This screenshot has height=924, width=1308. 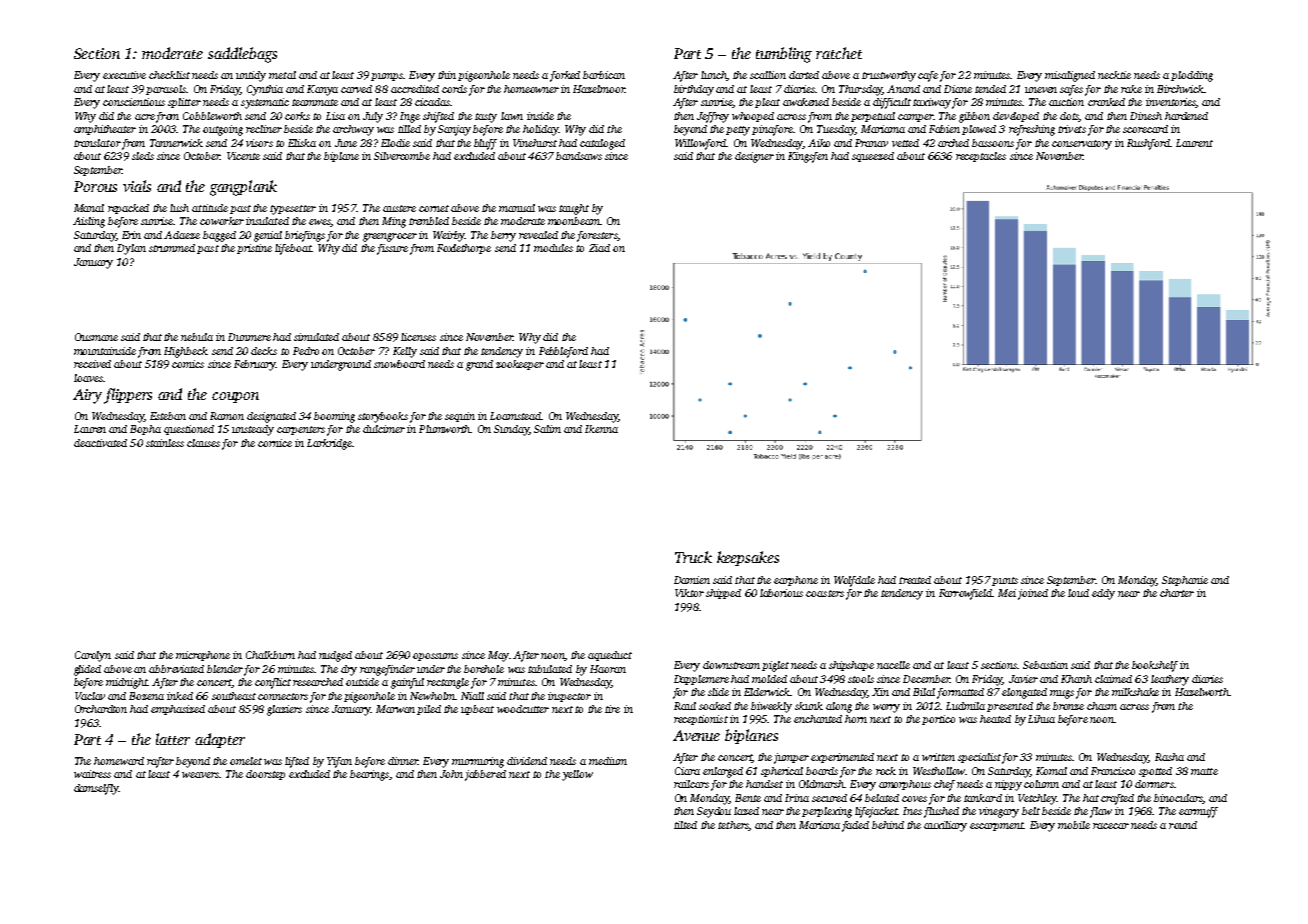 I want to click on omelet, so click(x=246, y=761).
